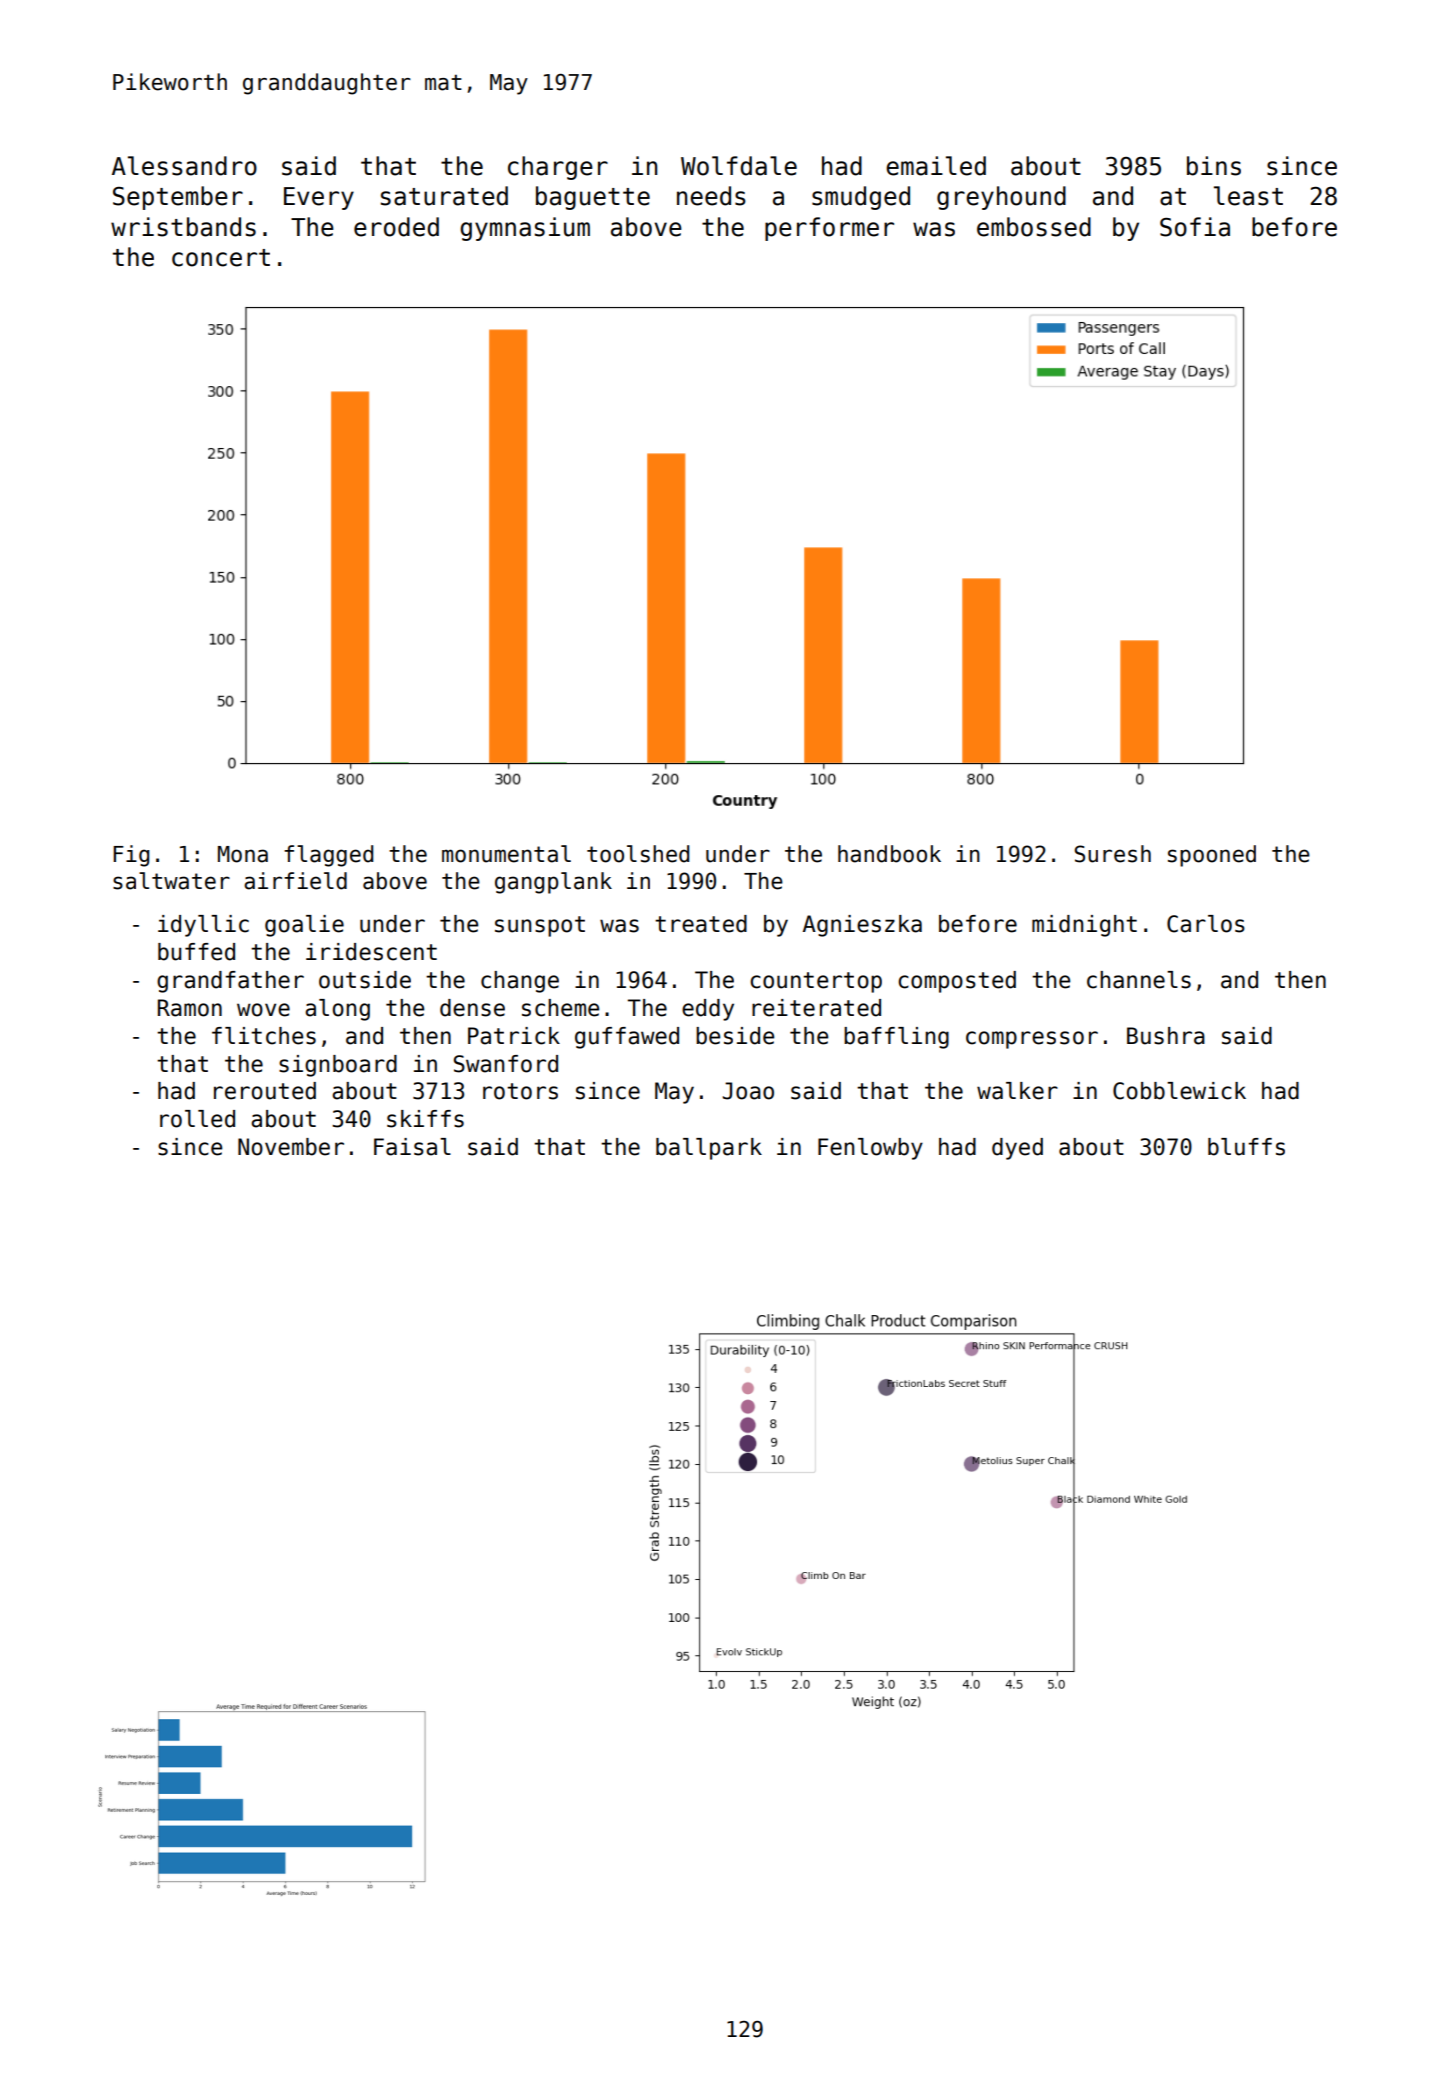  I want to click on handbook, so click(889, 854).
